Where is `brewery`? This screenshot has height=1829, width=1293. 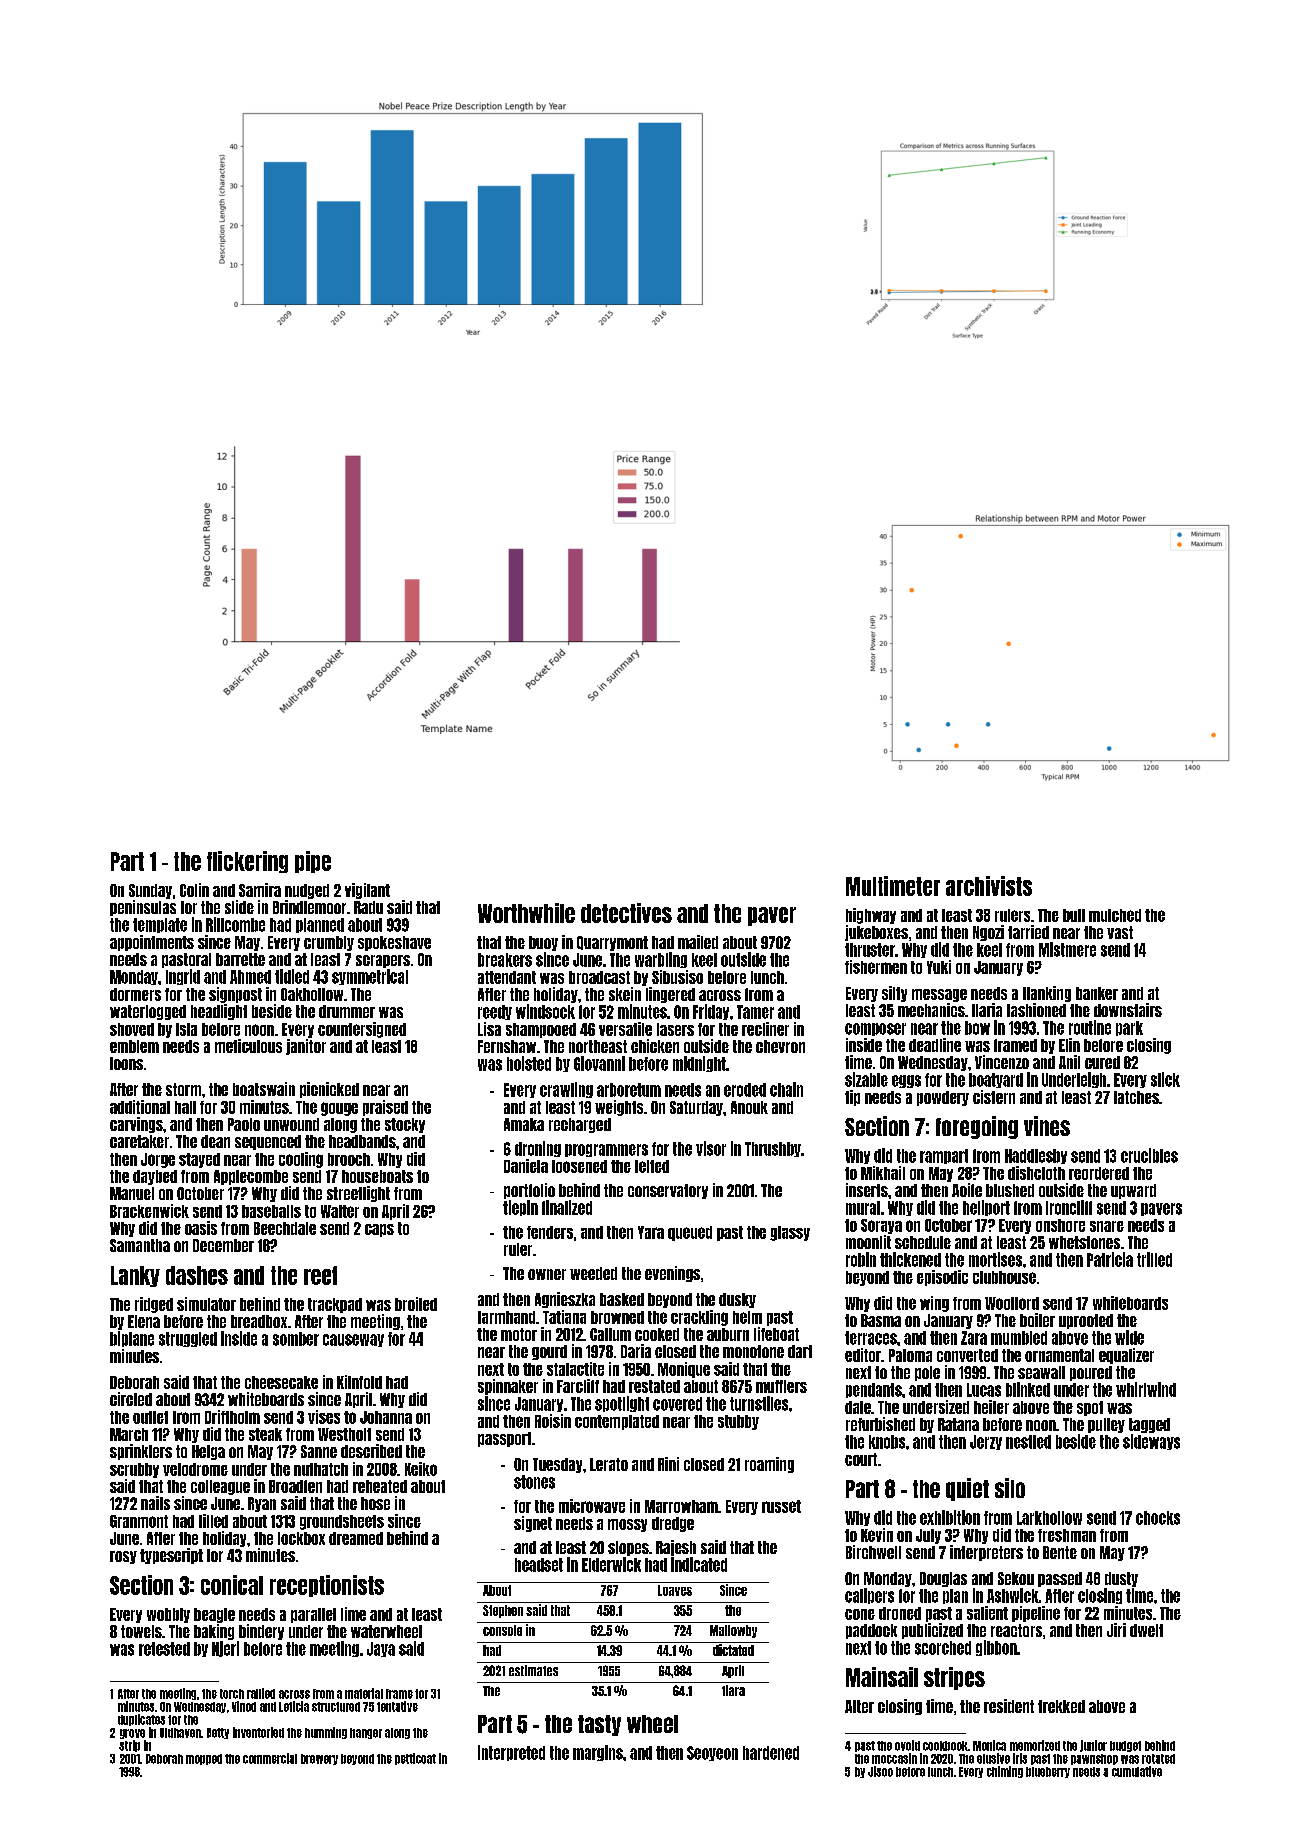
brewery is located at coordinates (319, 1759).
